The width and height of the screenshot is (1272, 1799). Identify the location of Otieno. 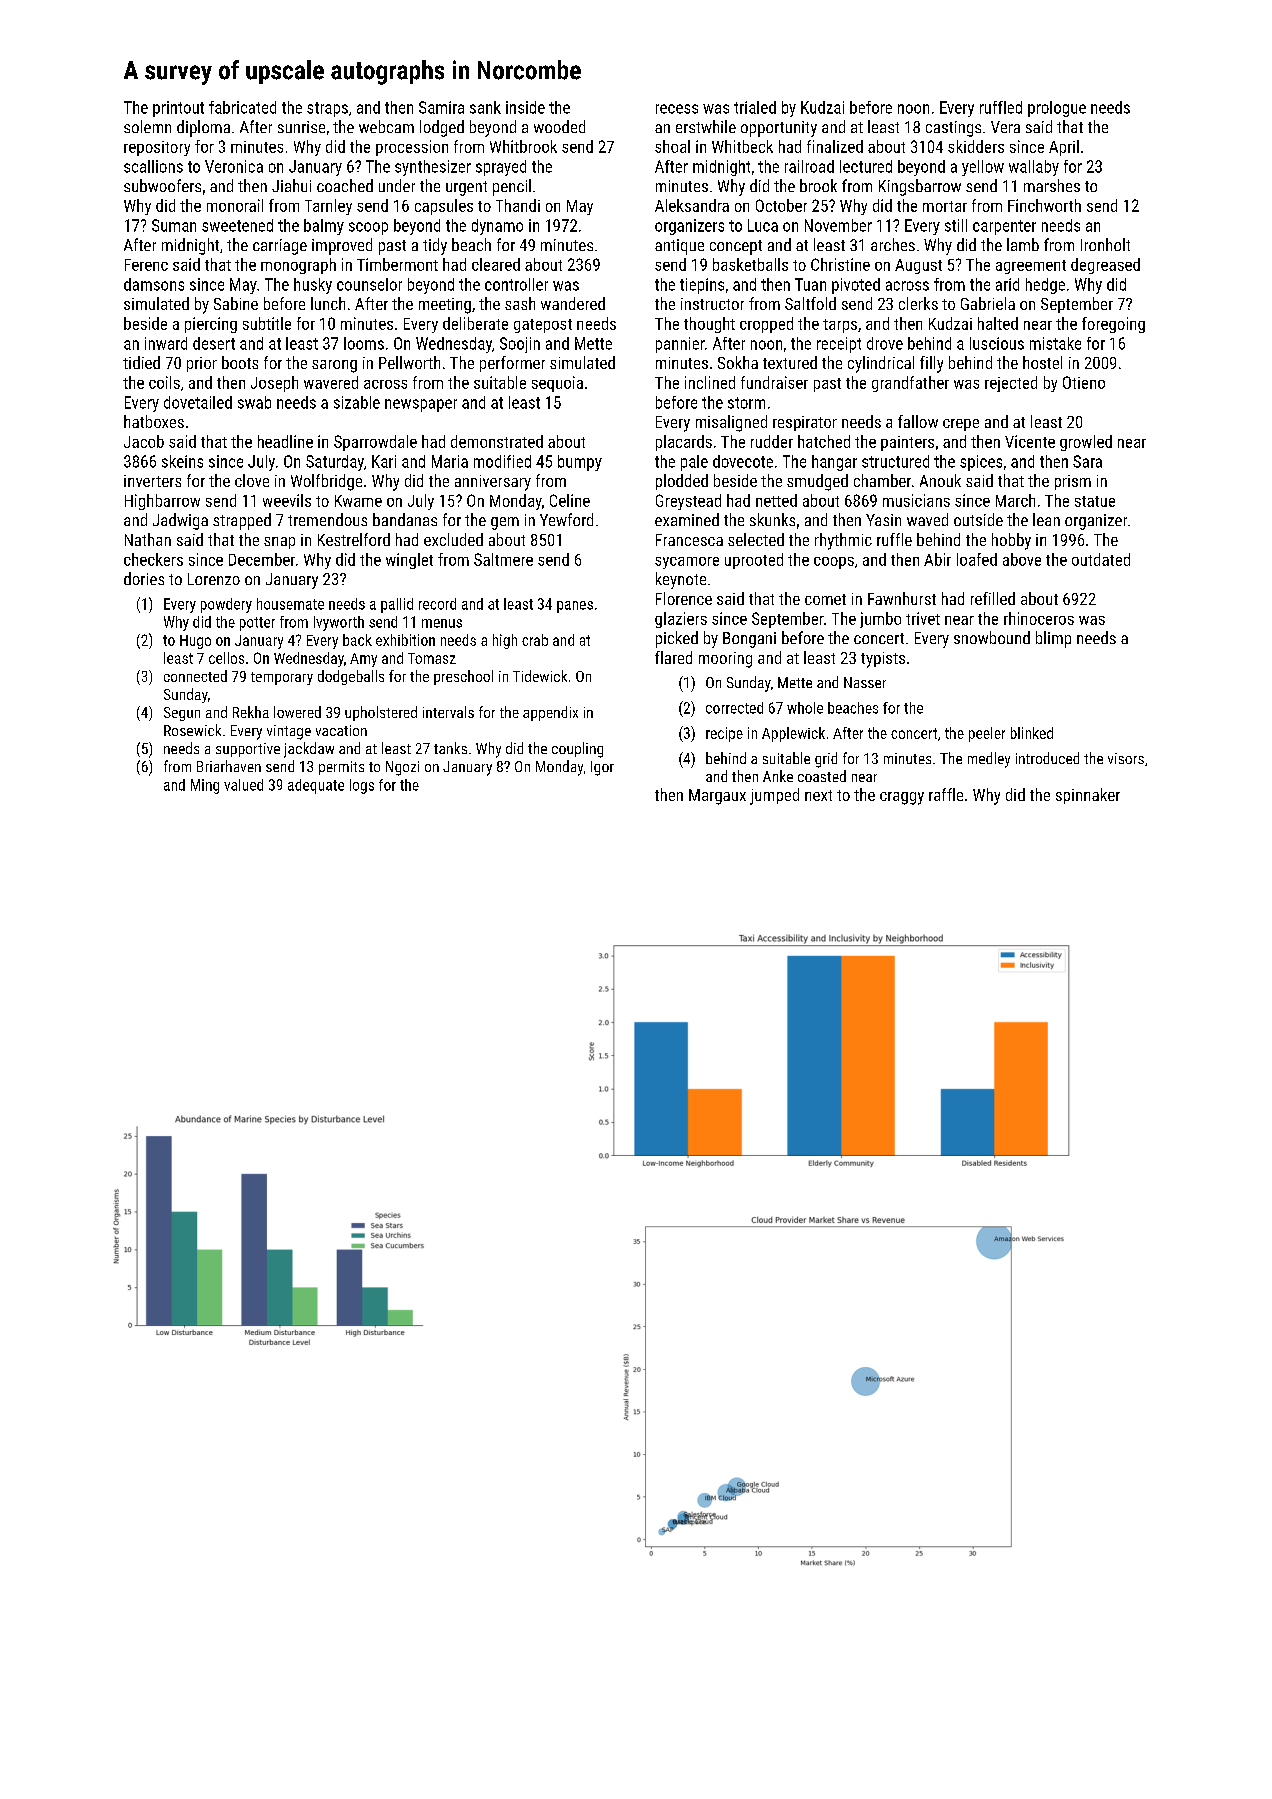
(1084, 382).
